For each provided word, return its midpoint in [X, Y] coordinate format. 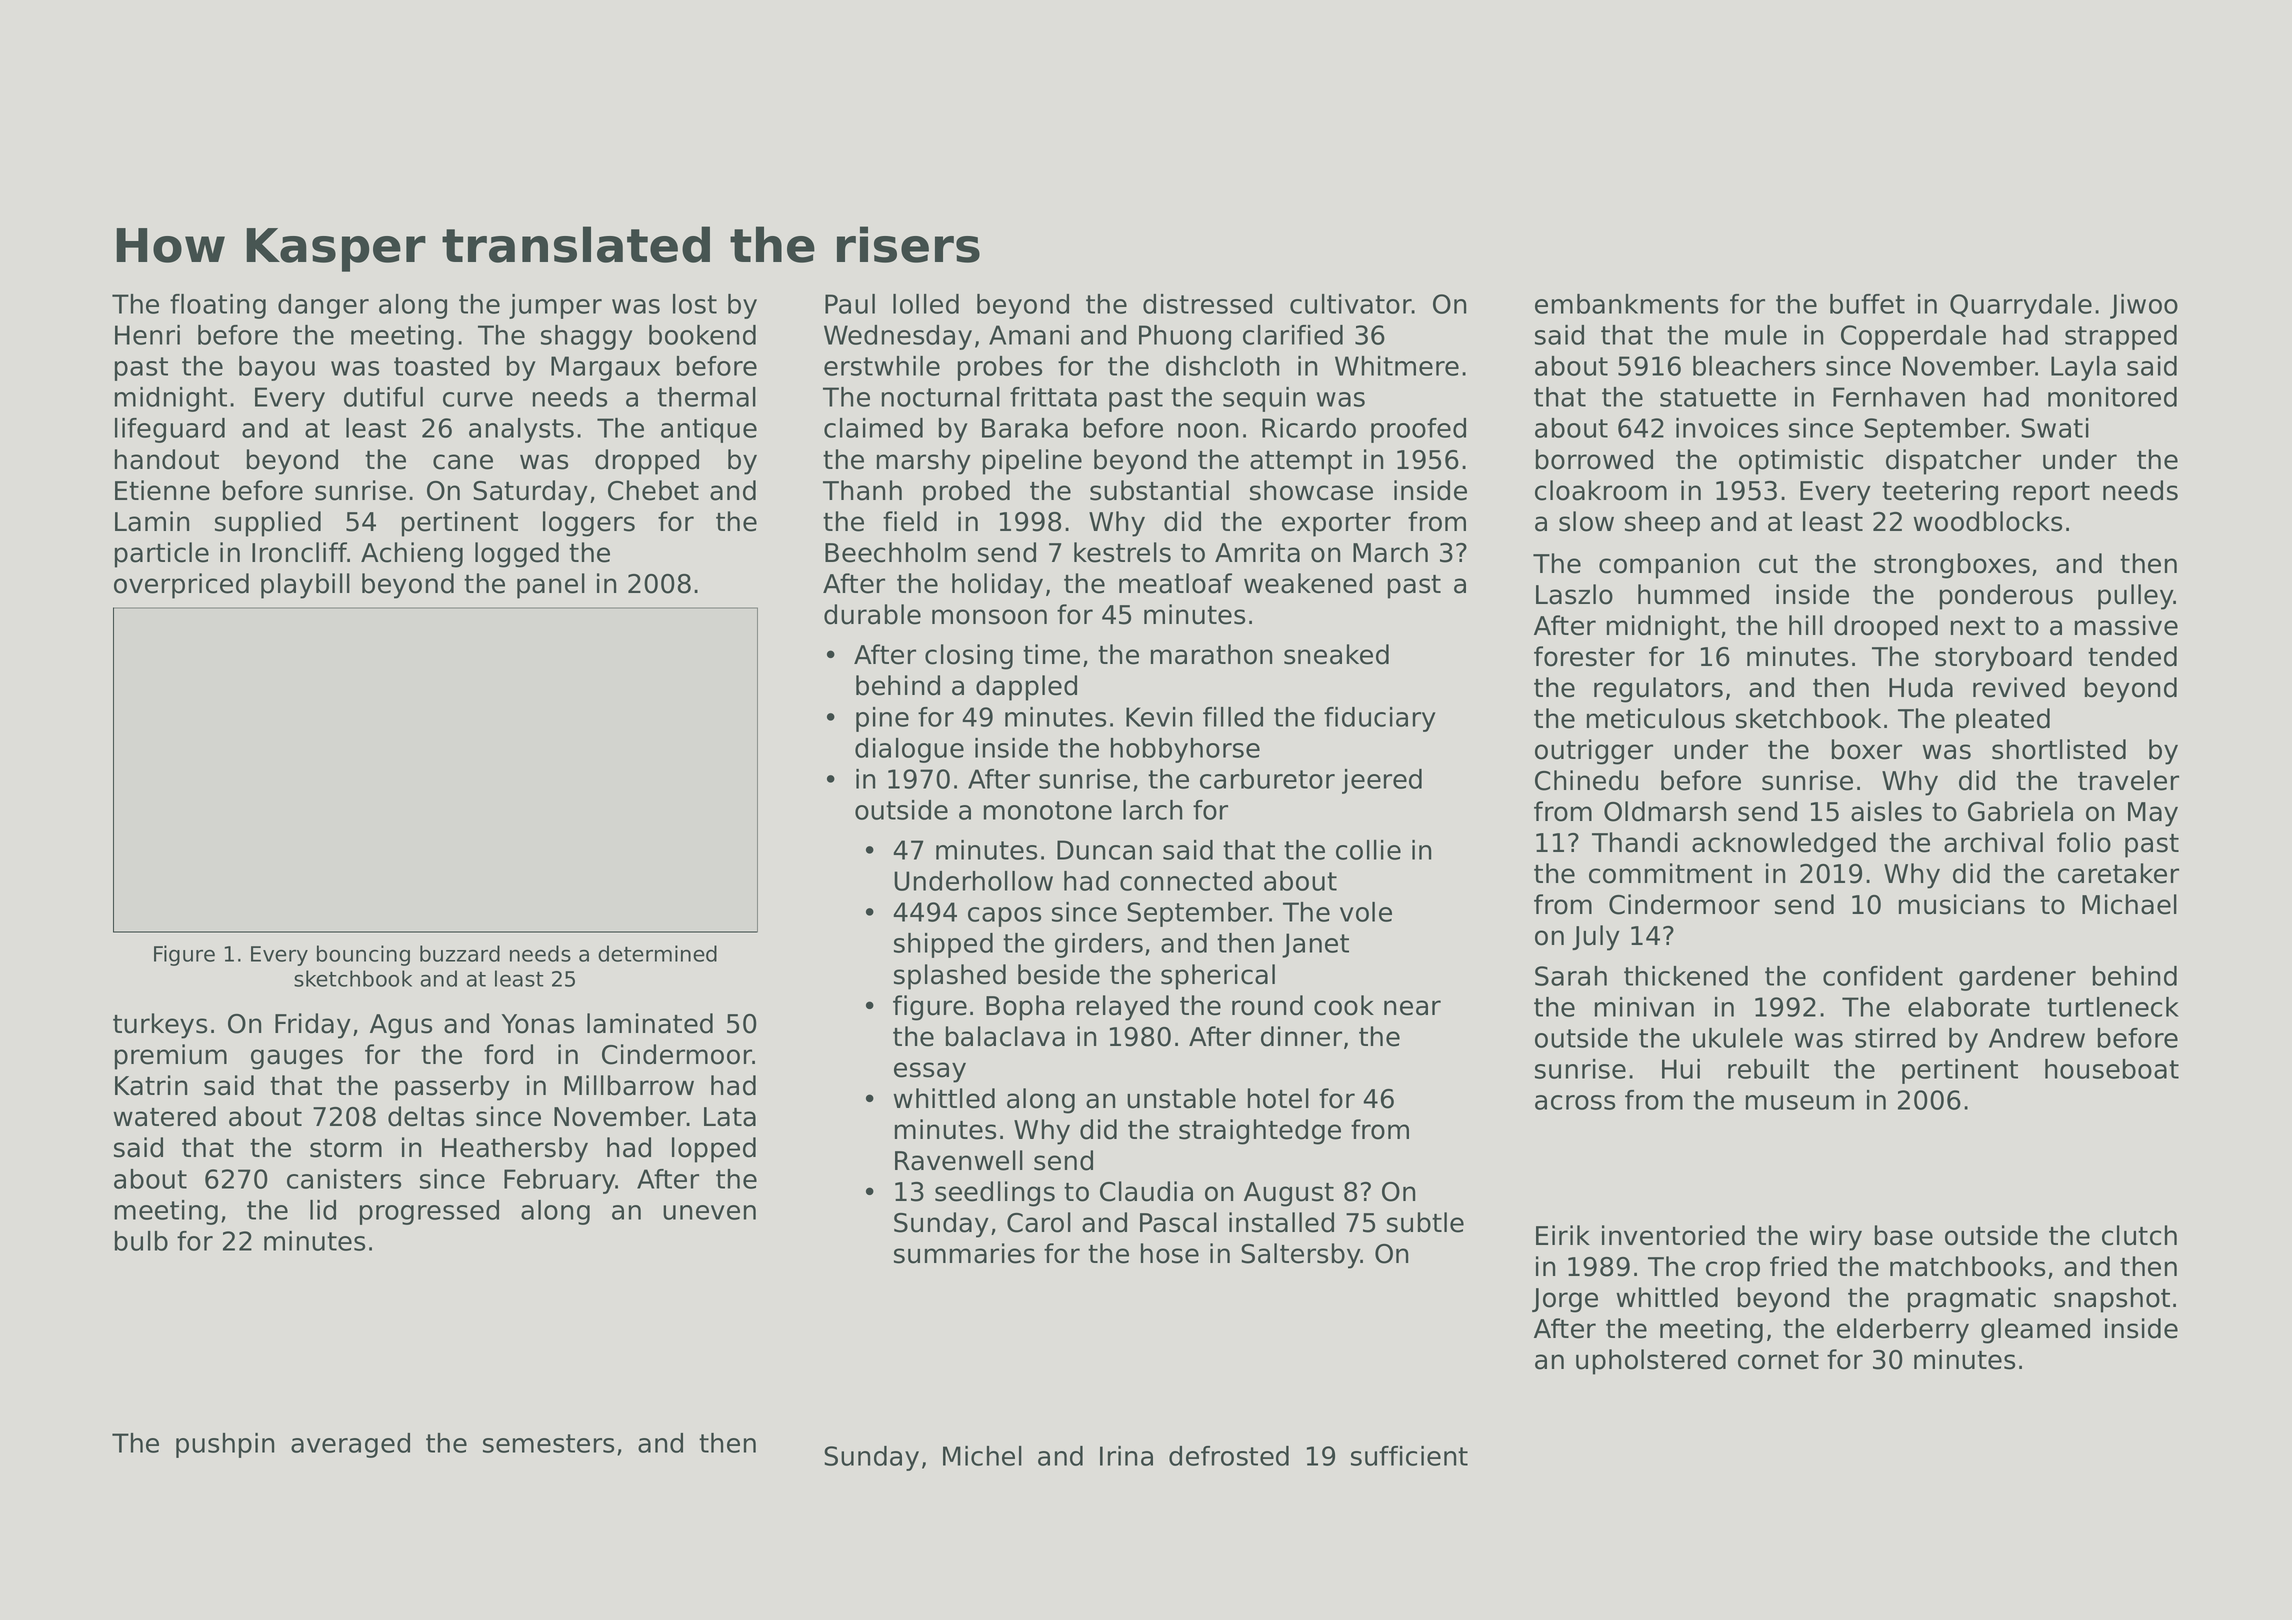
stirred [1895, 1038]
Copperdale [1913, 337]
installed [1281, 1222]
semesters [548, 1443]
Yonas [538, 1024]
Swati [2055, 428]
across [1575, 1102]
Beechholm [895, 552]
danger [323, 306]
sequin [1264, 399]
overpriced [181, 586]
